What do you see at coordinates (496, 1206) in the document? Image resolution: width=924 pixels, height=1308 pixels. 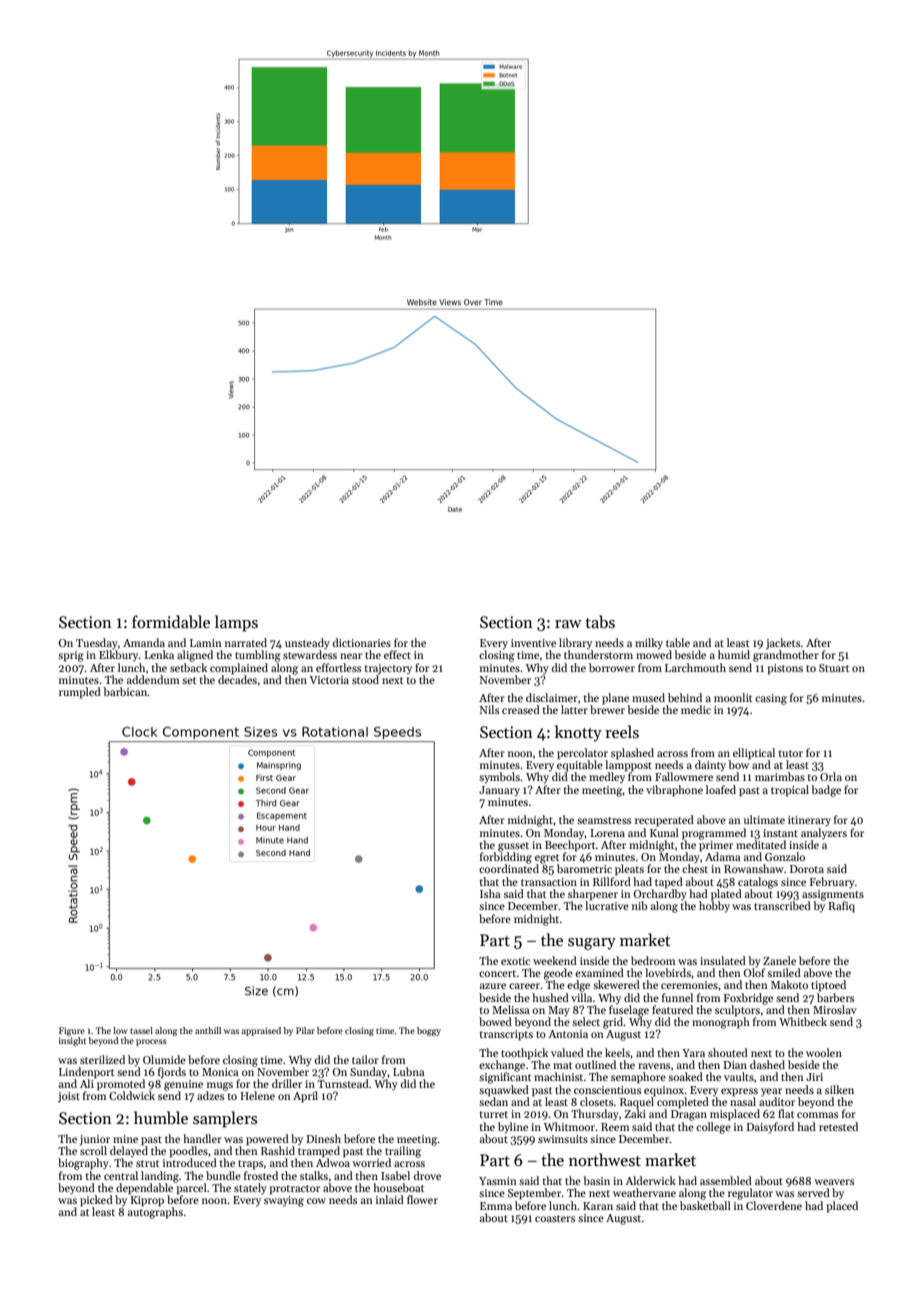 I see `Emma` at bounding box center [496, 1206].
